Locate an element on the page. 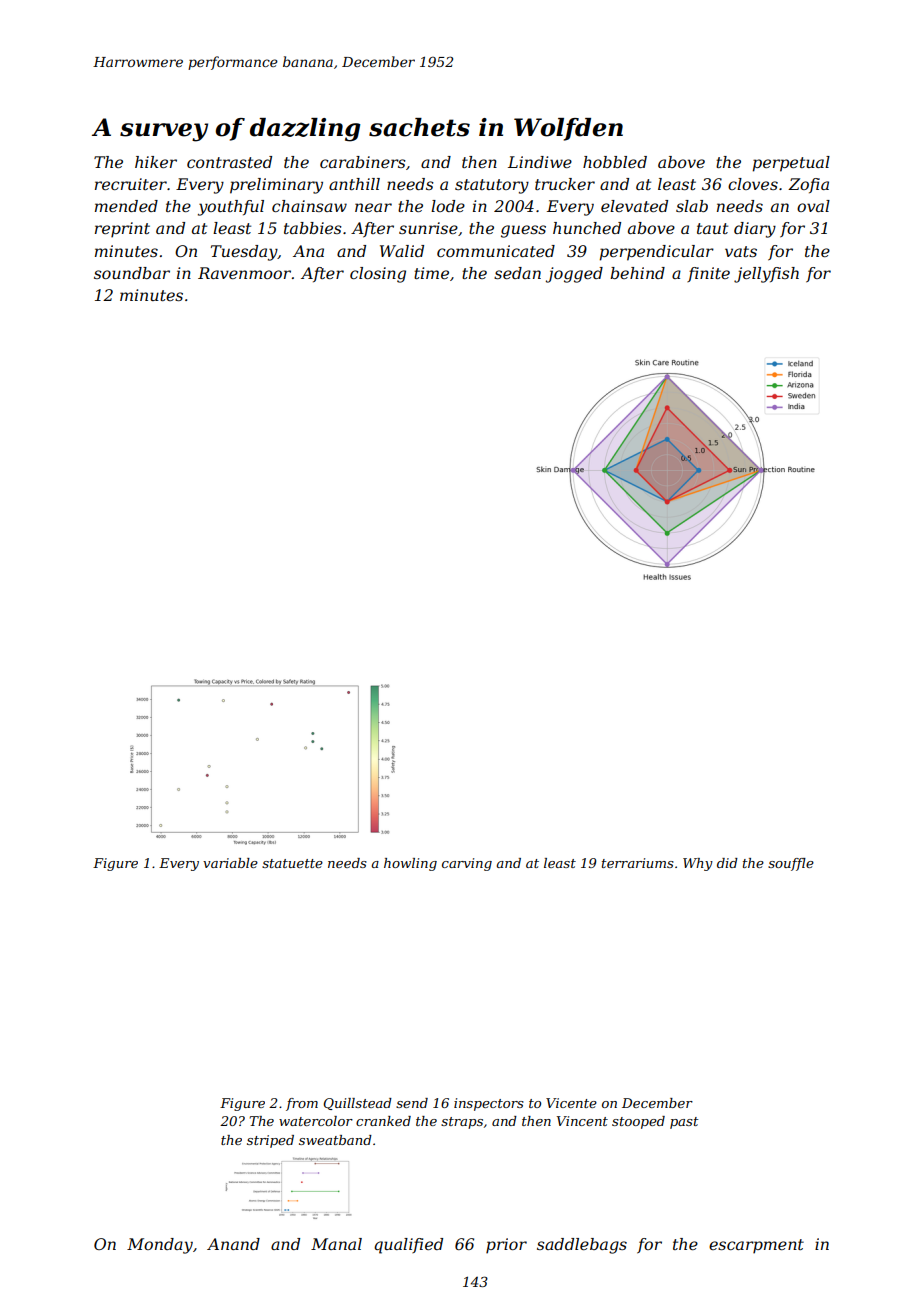 Image resolution: width=924 pixels, height=1308 pixels. escarpment is located at coordinates (756, 1246).
